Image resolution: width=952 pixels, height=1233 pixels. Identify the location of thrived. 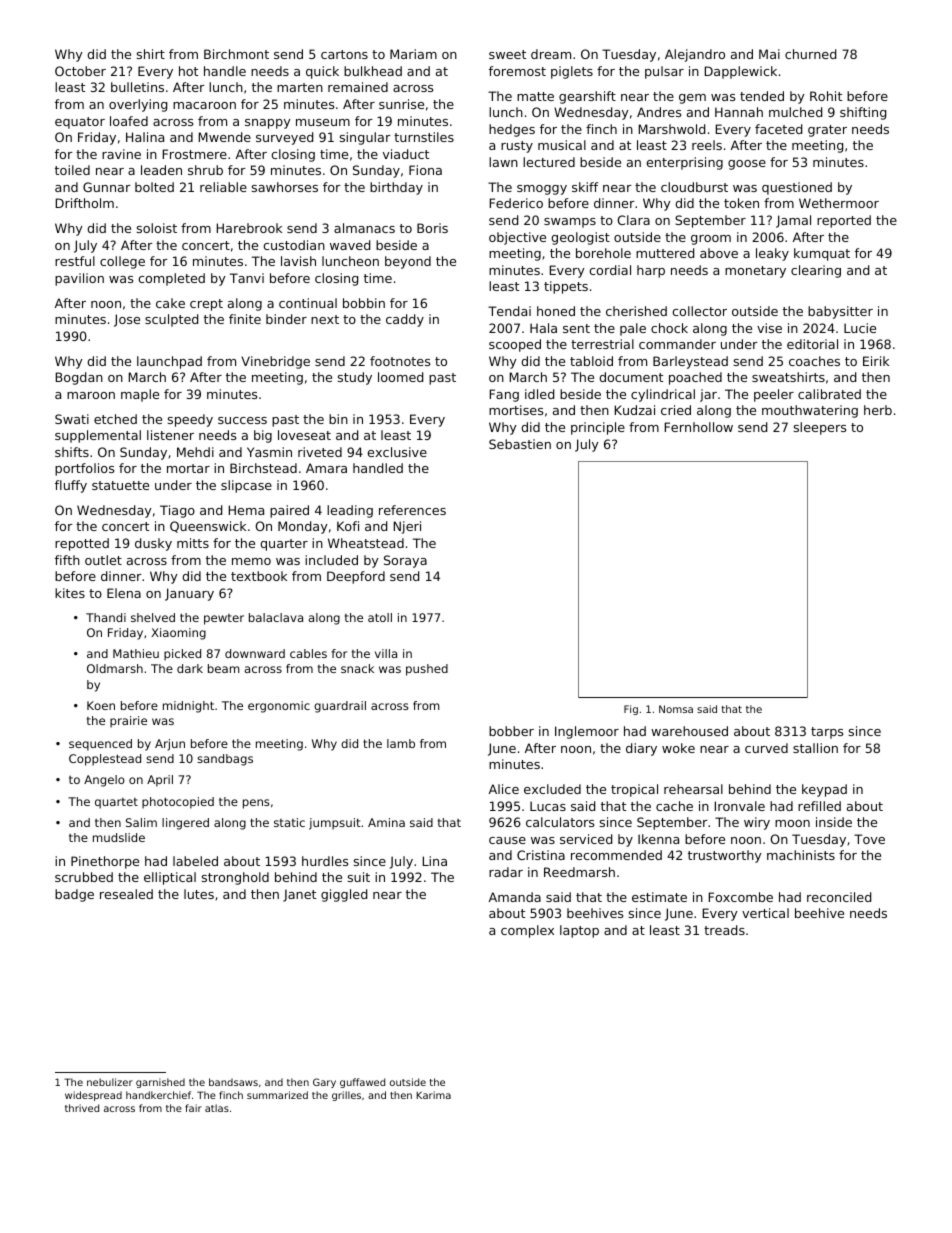
(82, 1108).
